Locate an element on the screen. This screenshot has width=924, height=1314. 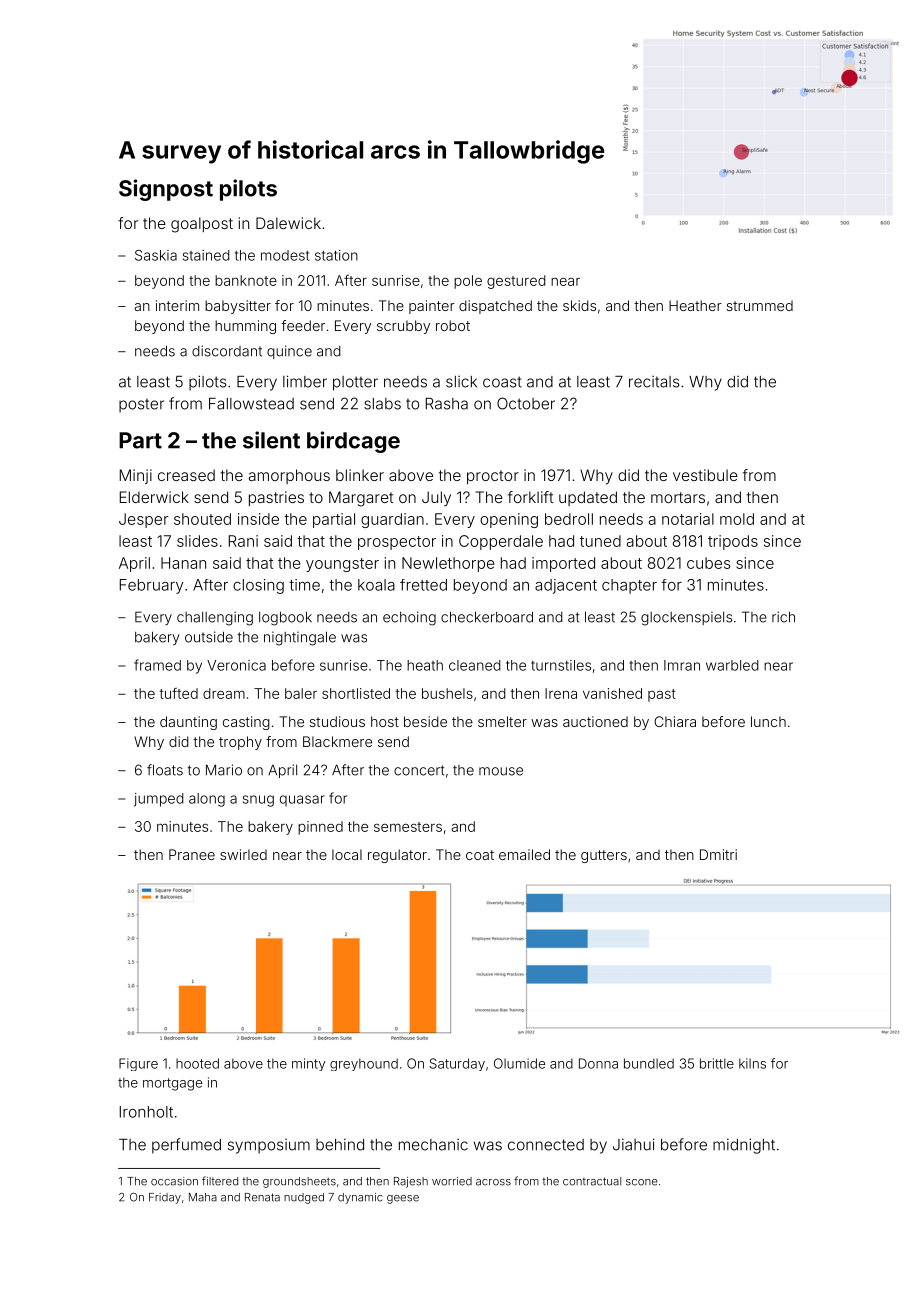
Dmitri is located at coordinates (718, 854).
